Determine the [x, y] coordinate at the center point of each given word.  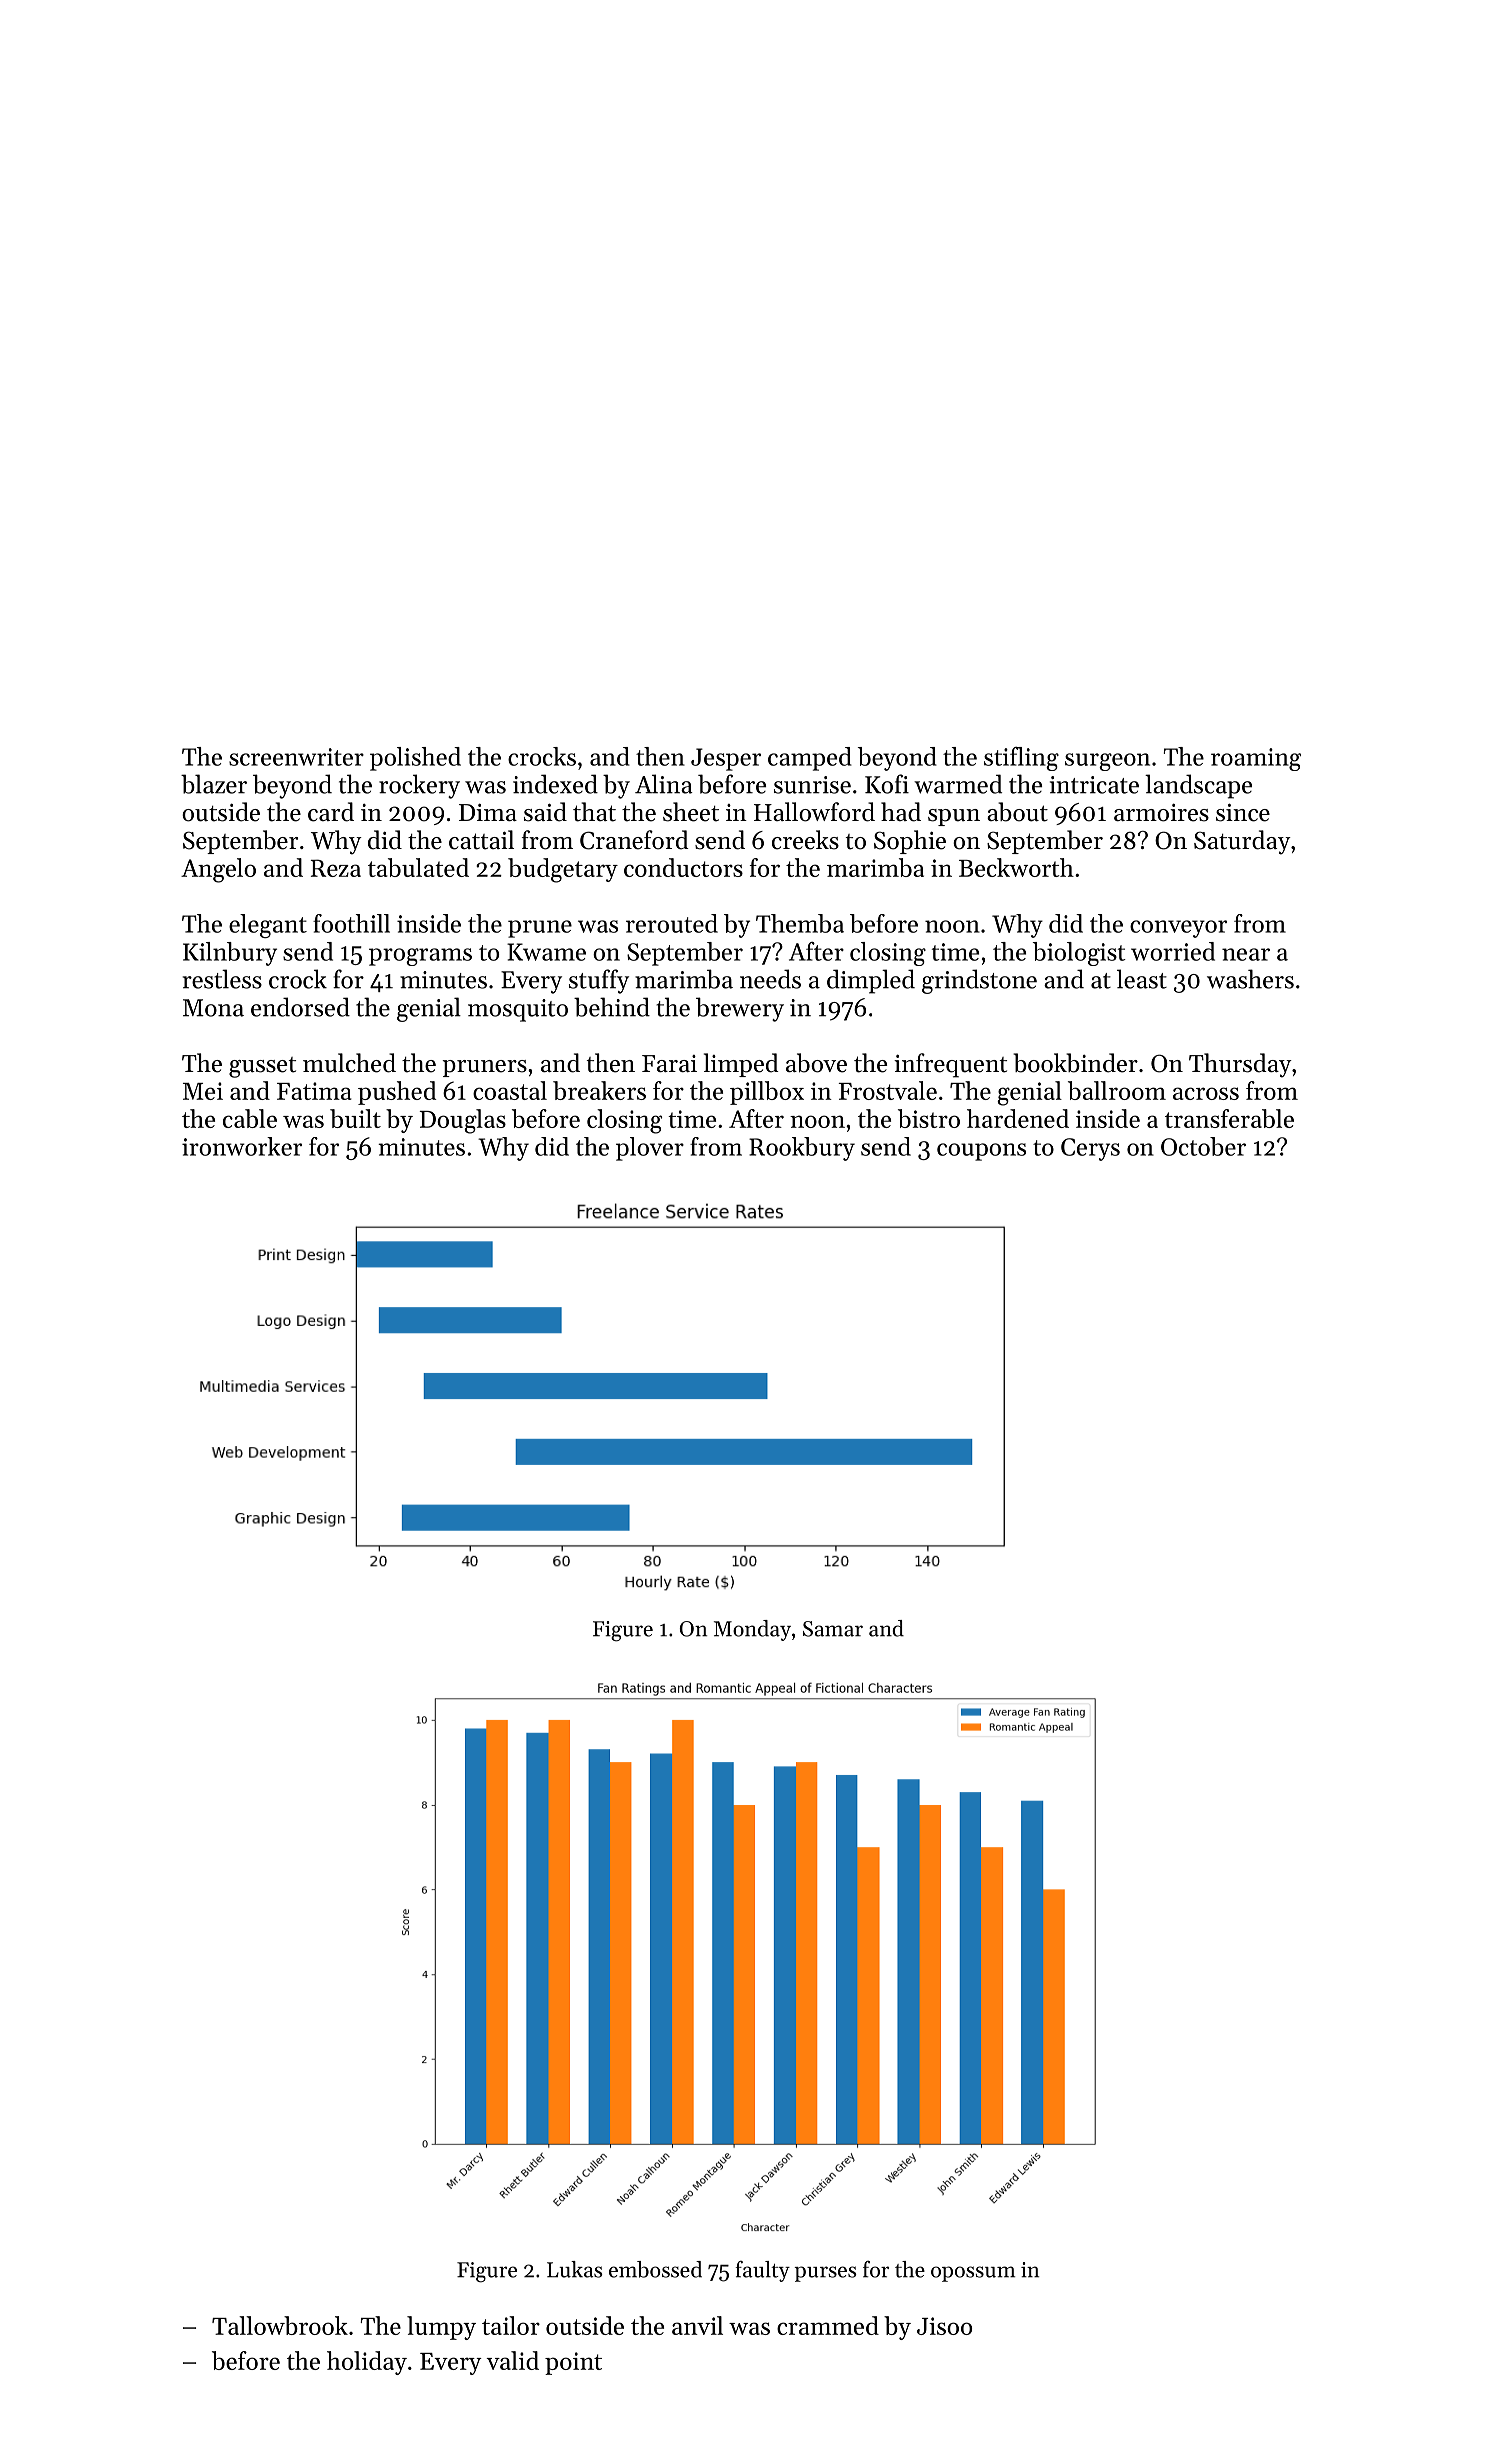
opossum [973, 2274]
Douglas [463, 1121]
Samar [833, 1629]
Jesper [726, 759]
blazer [214, 784]
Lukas [575, 2269]
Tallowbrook [280, 2325]
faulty [763, 2271]
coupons [981, 1152]
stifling [1021, 759]
